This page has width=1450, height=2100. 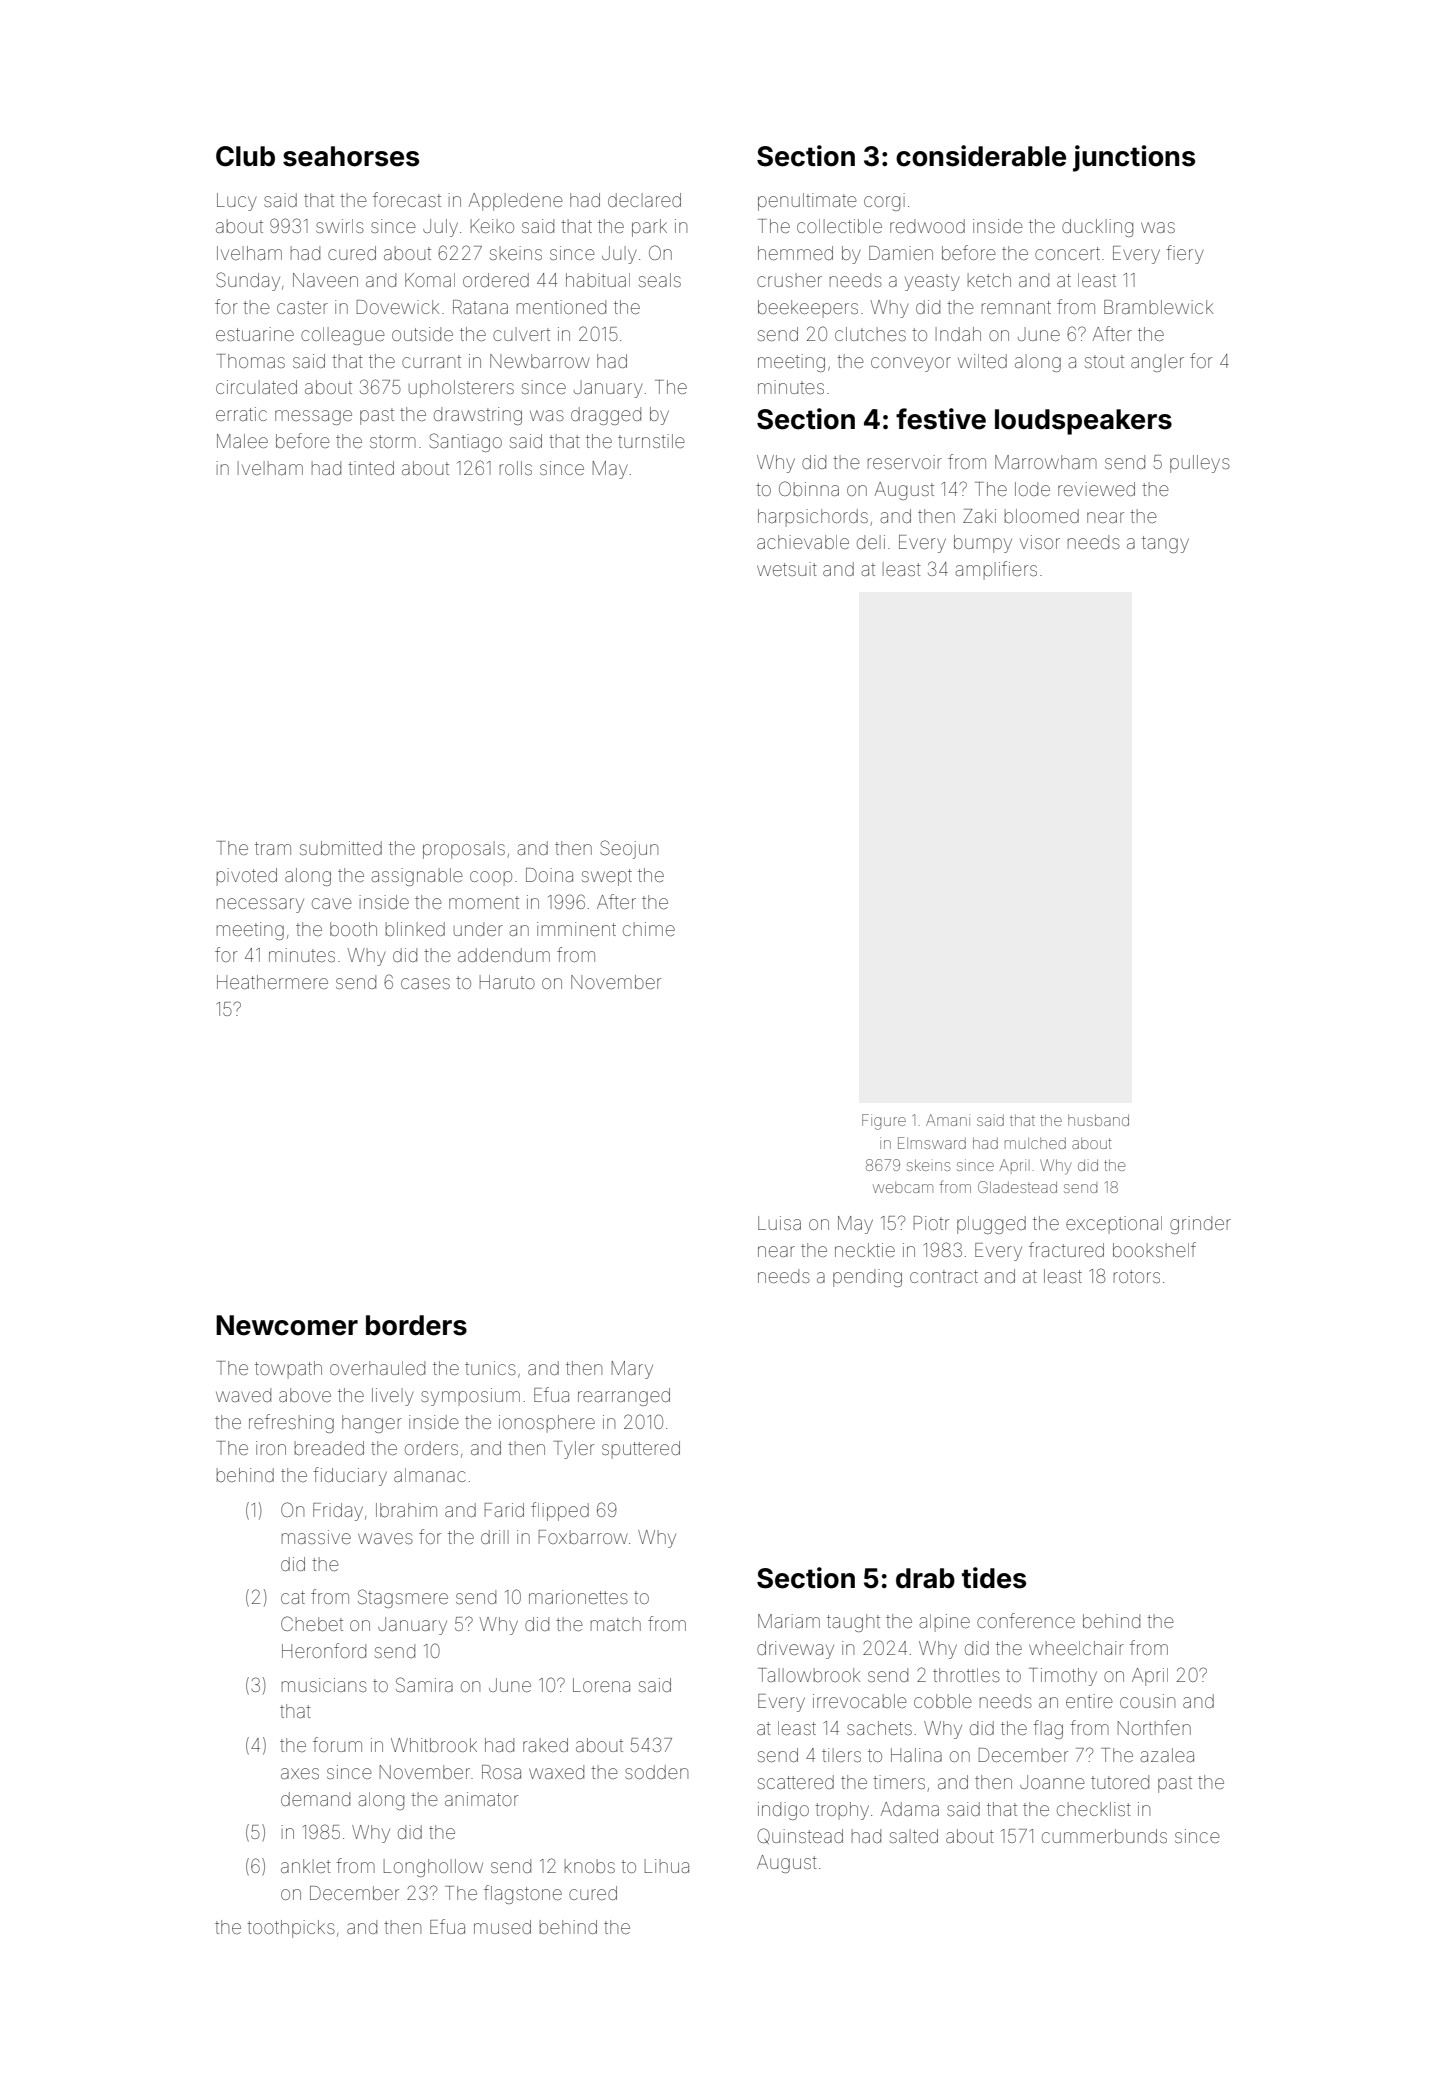 I want to click on sputtered, so click(x=641, y=1450).
